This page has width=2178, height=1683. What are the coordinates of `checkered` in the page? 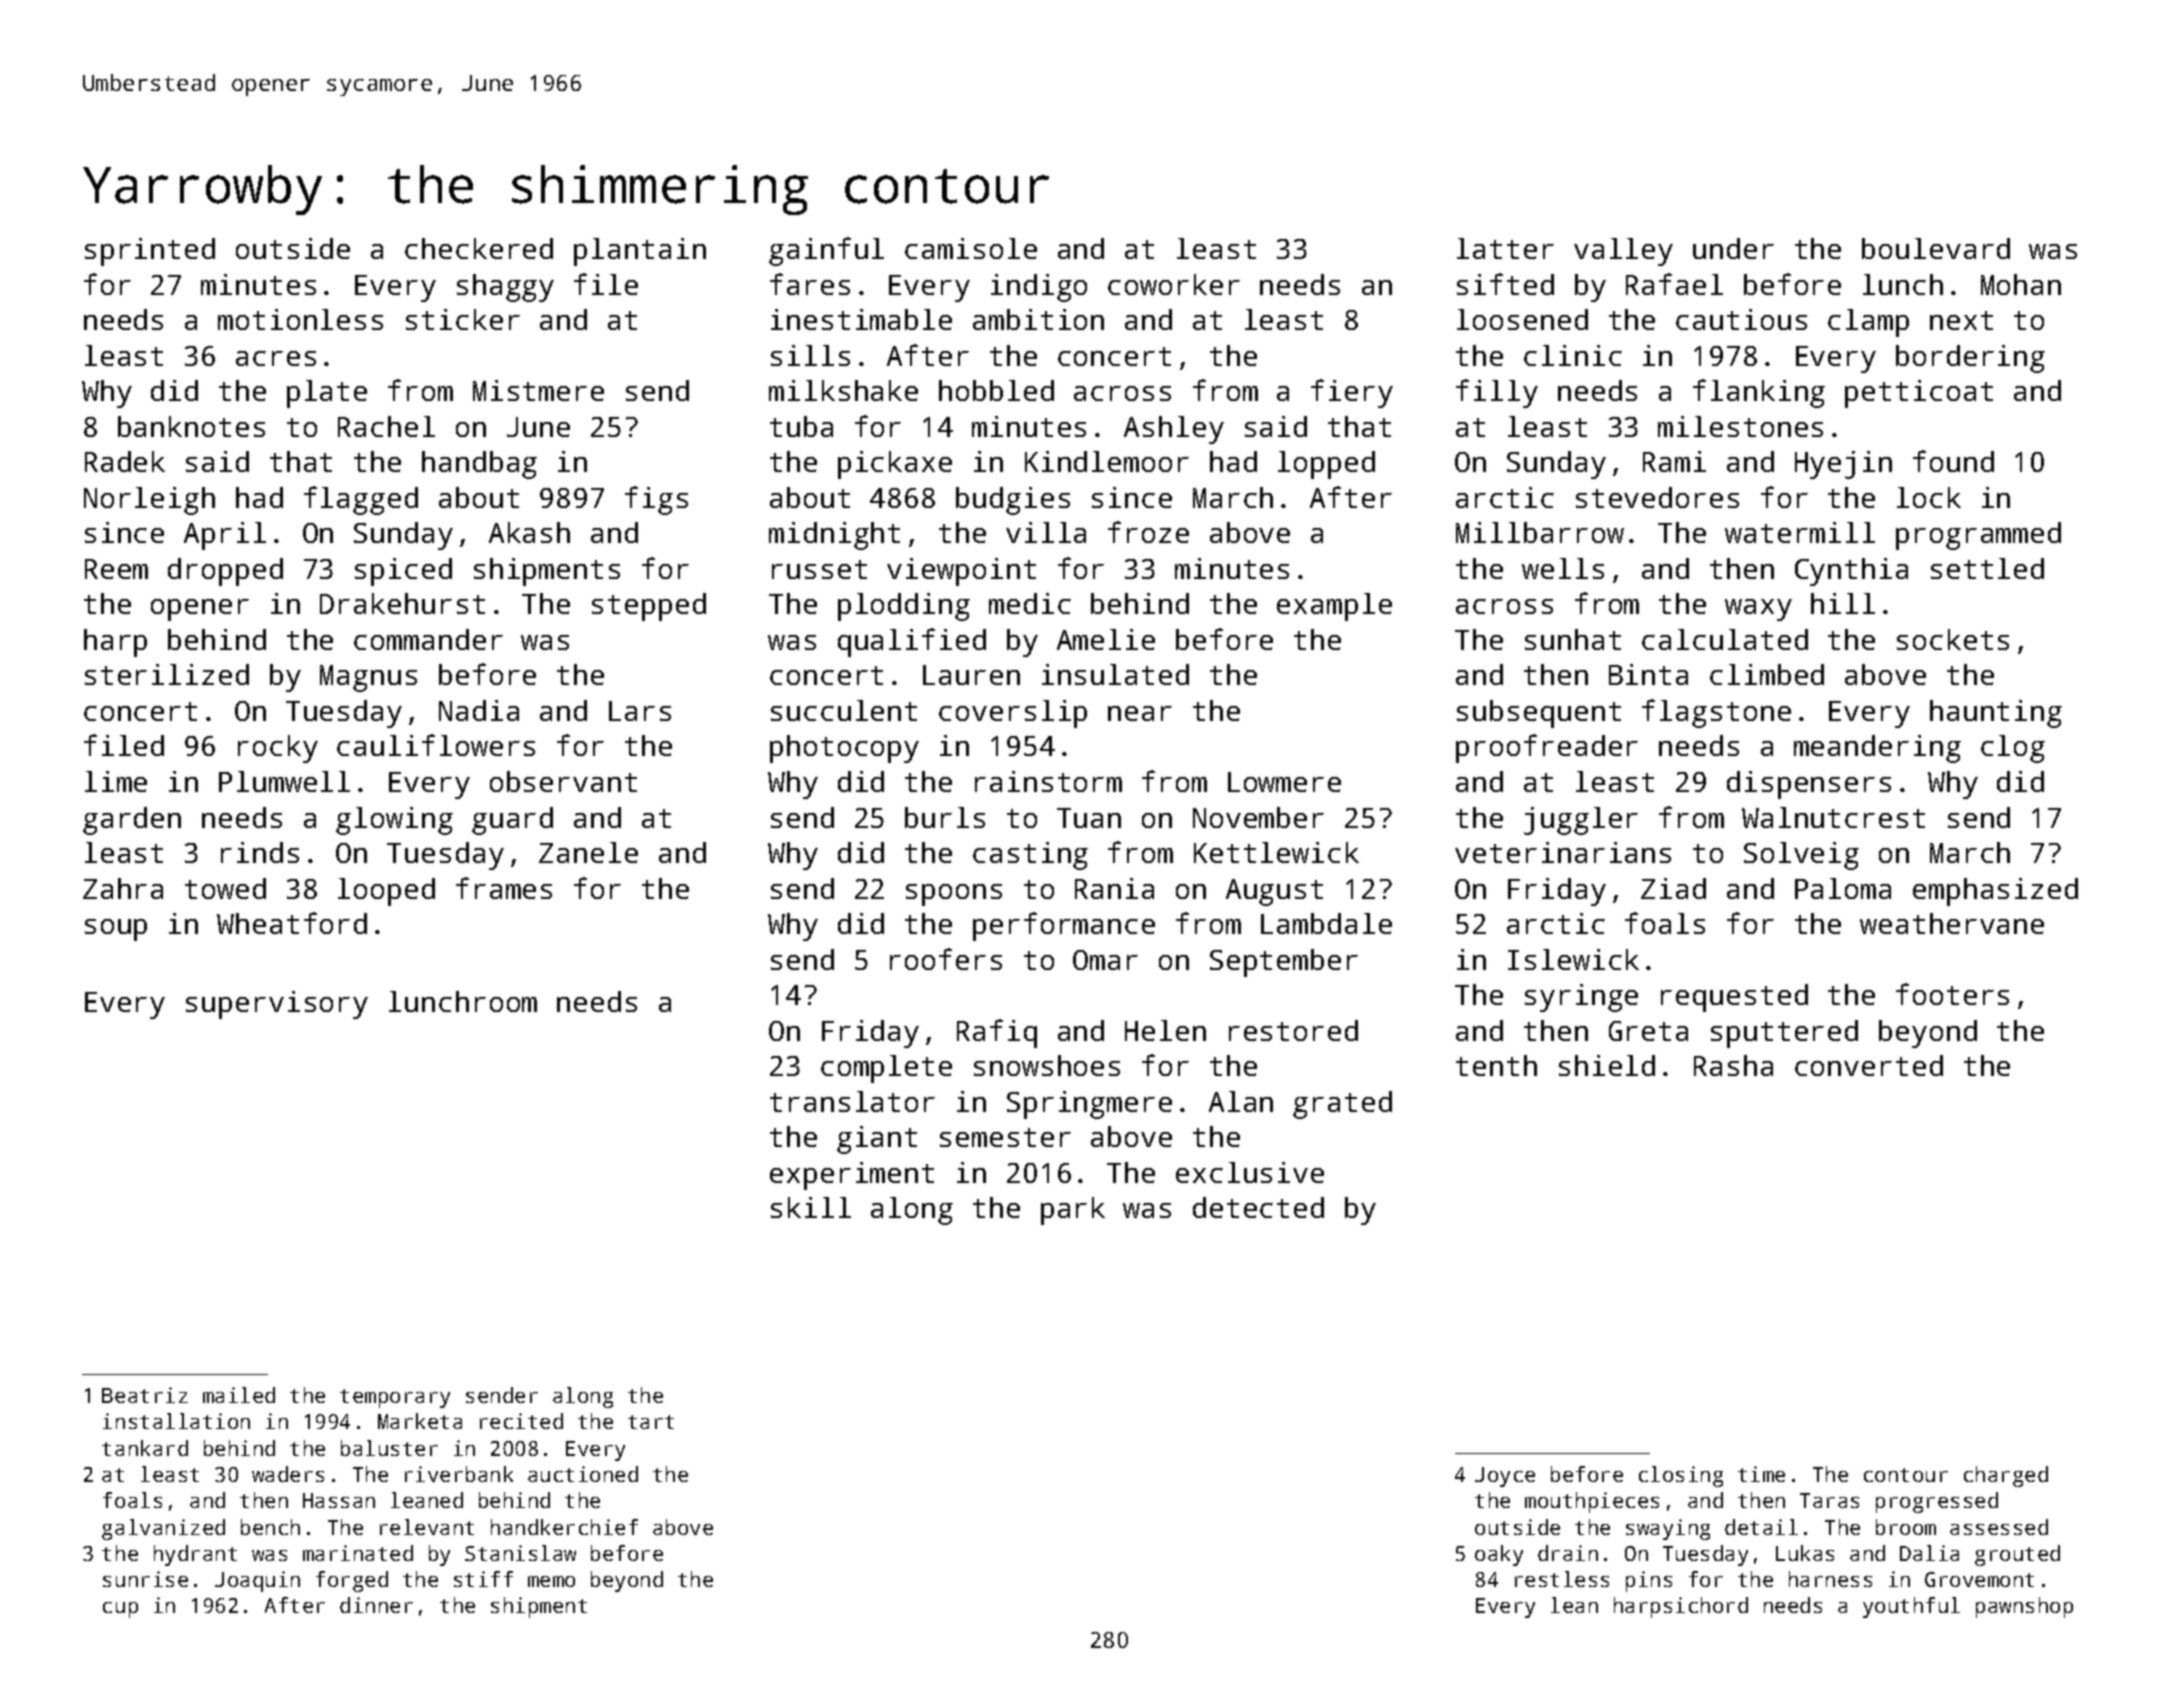 It's located at (479, 248).
